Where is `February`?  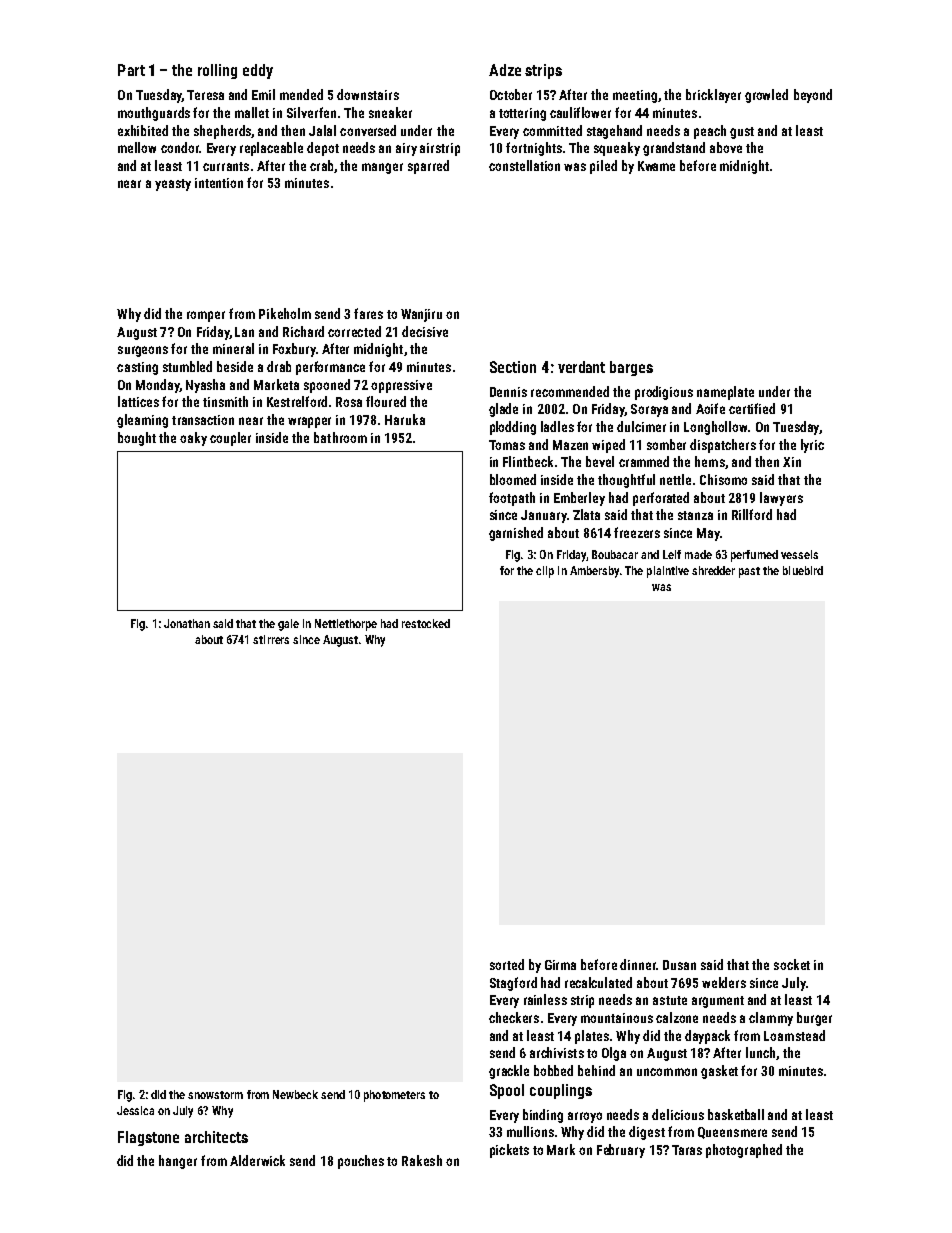
February is located at coordinates (621, 1151).
